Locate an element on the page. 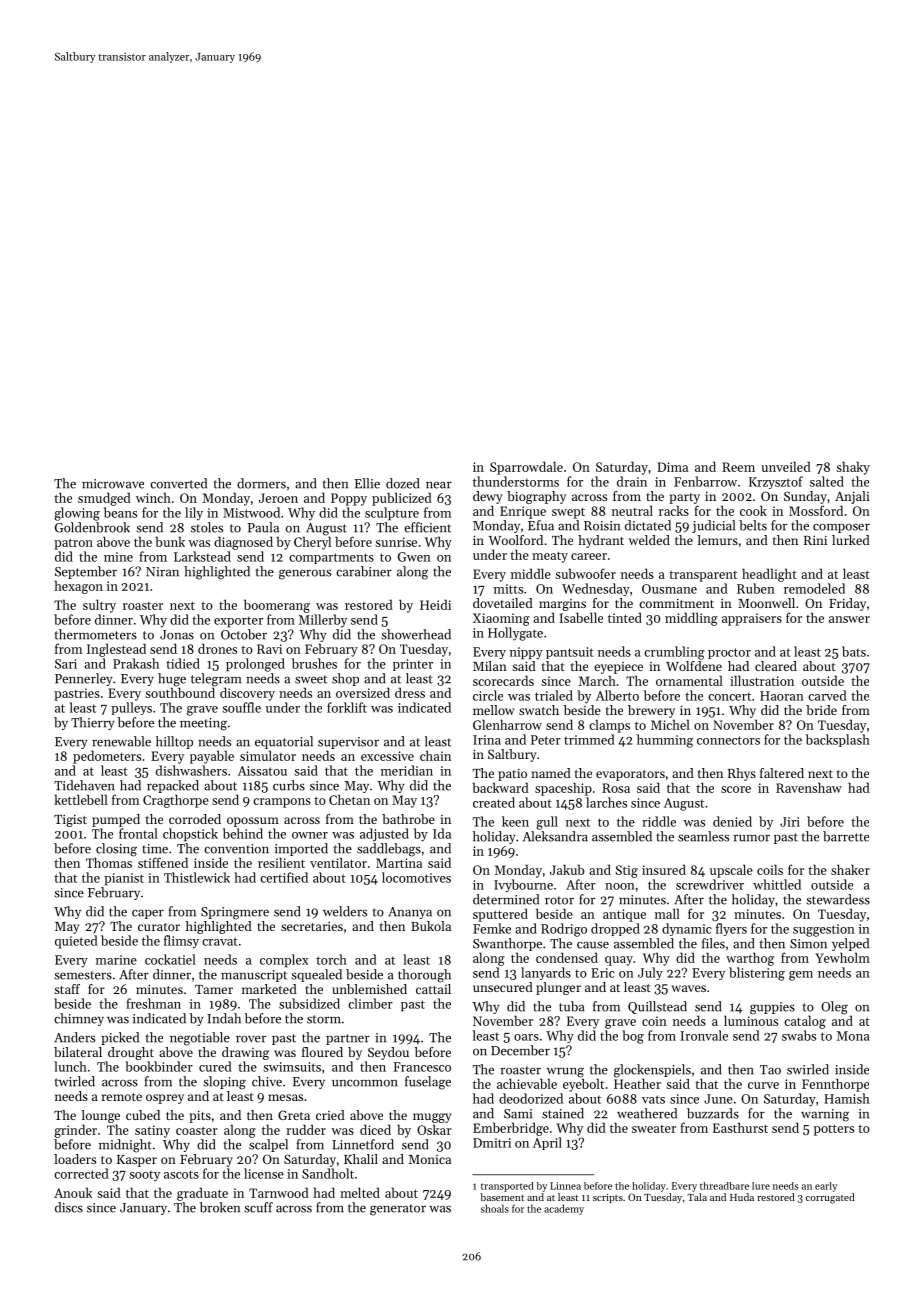  barrette is located at coordinates (846, 836).
